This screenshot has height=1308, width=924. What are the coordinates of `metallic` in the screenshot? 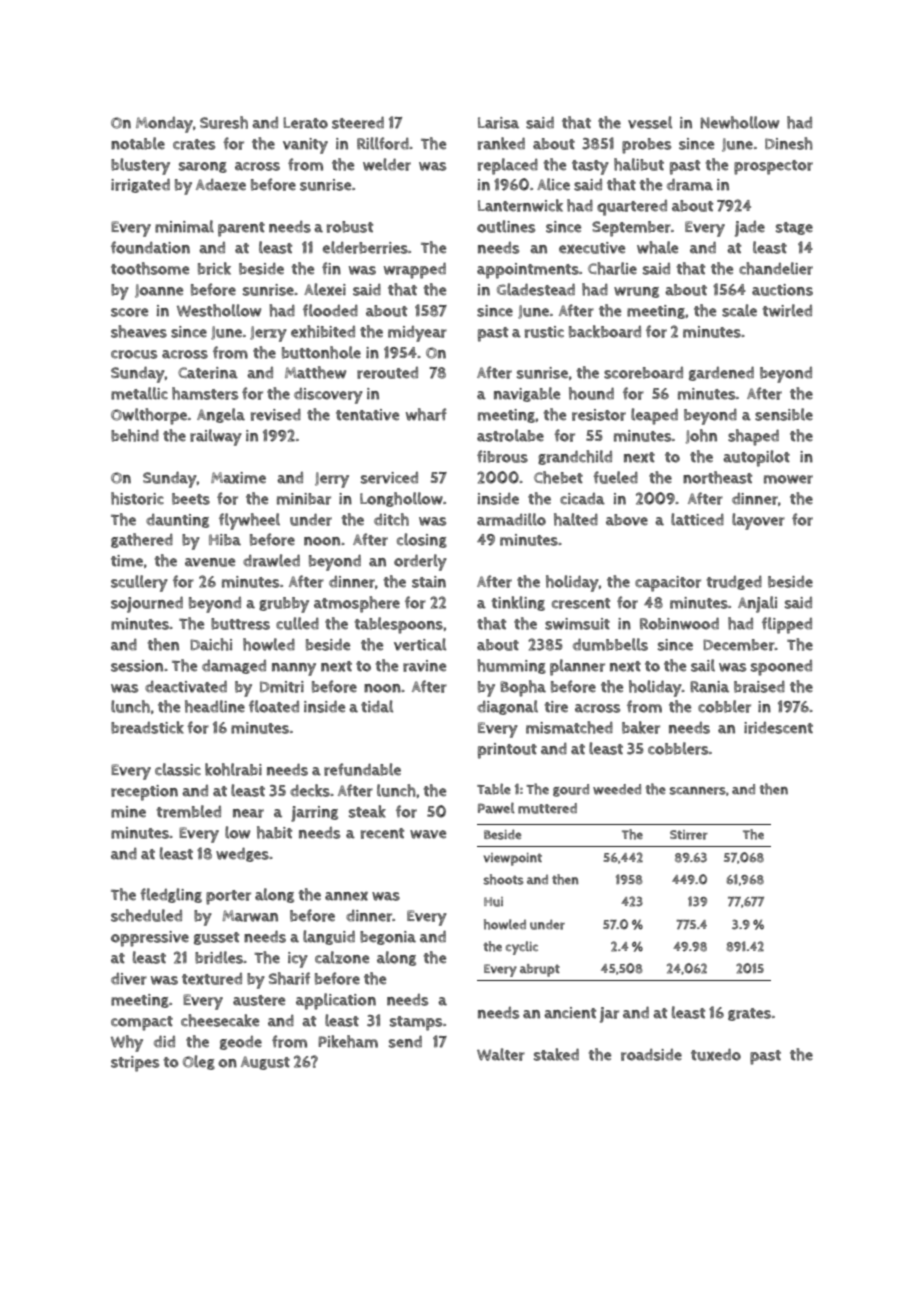 It's located at (139, 393).
